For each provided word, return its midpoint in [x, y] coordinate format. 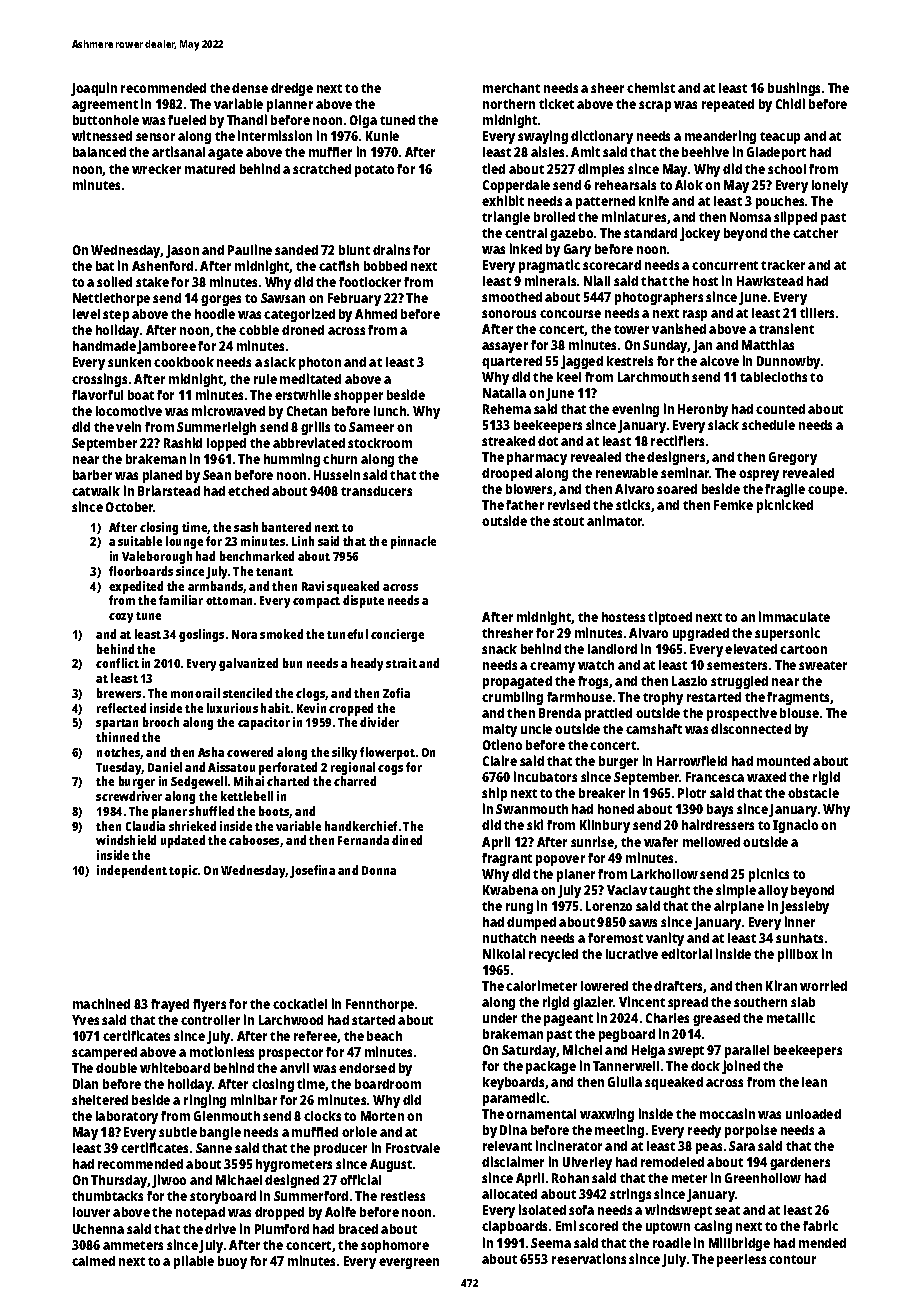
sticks [633, 504]
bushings [794, 89]
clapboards [514, 1227]
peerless [741, 1260]
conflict [117, 663]
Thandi [247, 119]
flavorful [97, 395]
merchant [511, 88]
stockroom [380, 443]
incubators [545, 776]
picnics [769, 875]
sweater [823, 665]
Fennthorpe [380, 1005]
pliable [194, 1262]
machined [101, 1003]
